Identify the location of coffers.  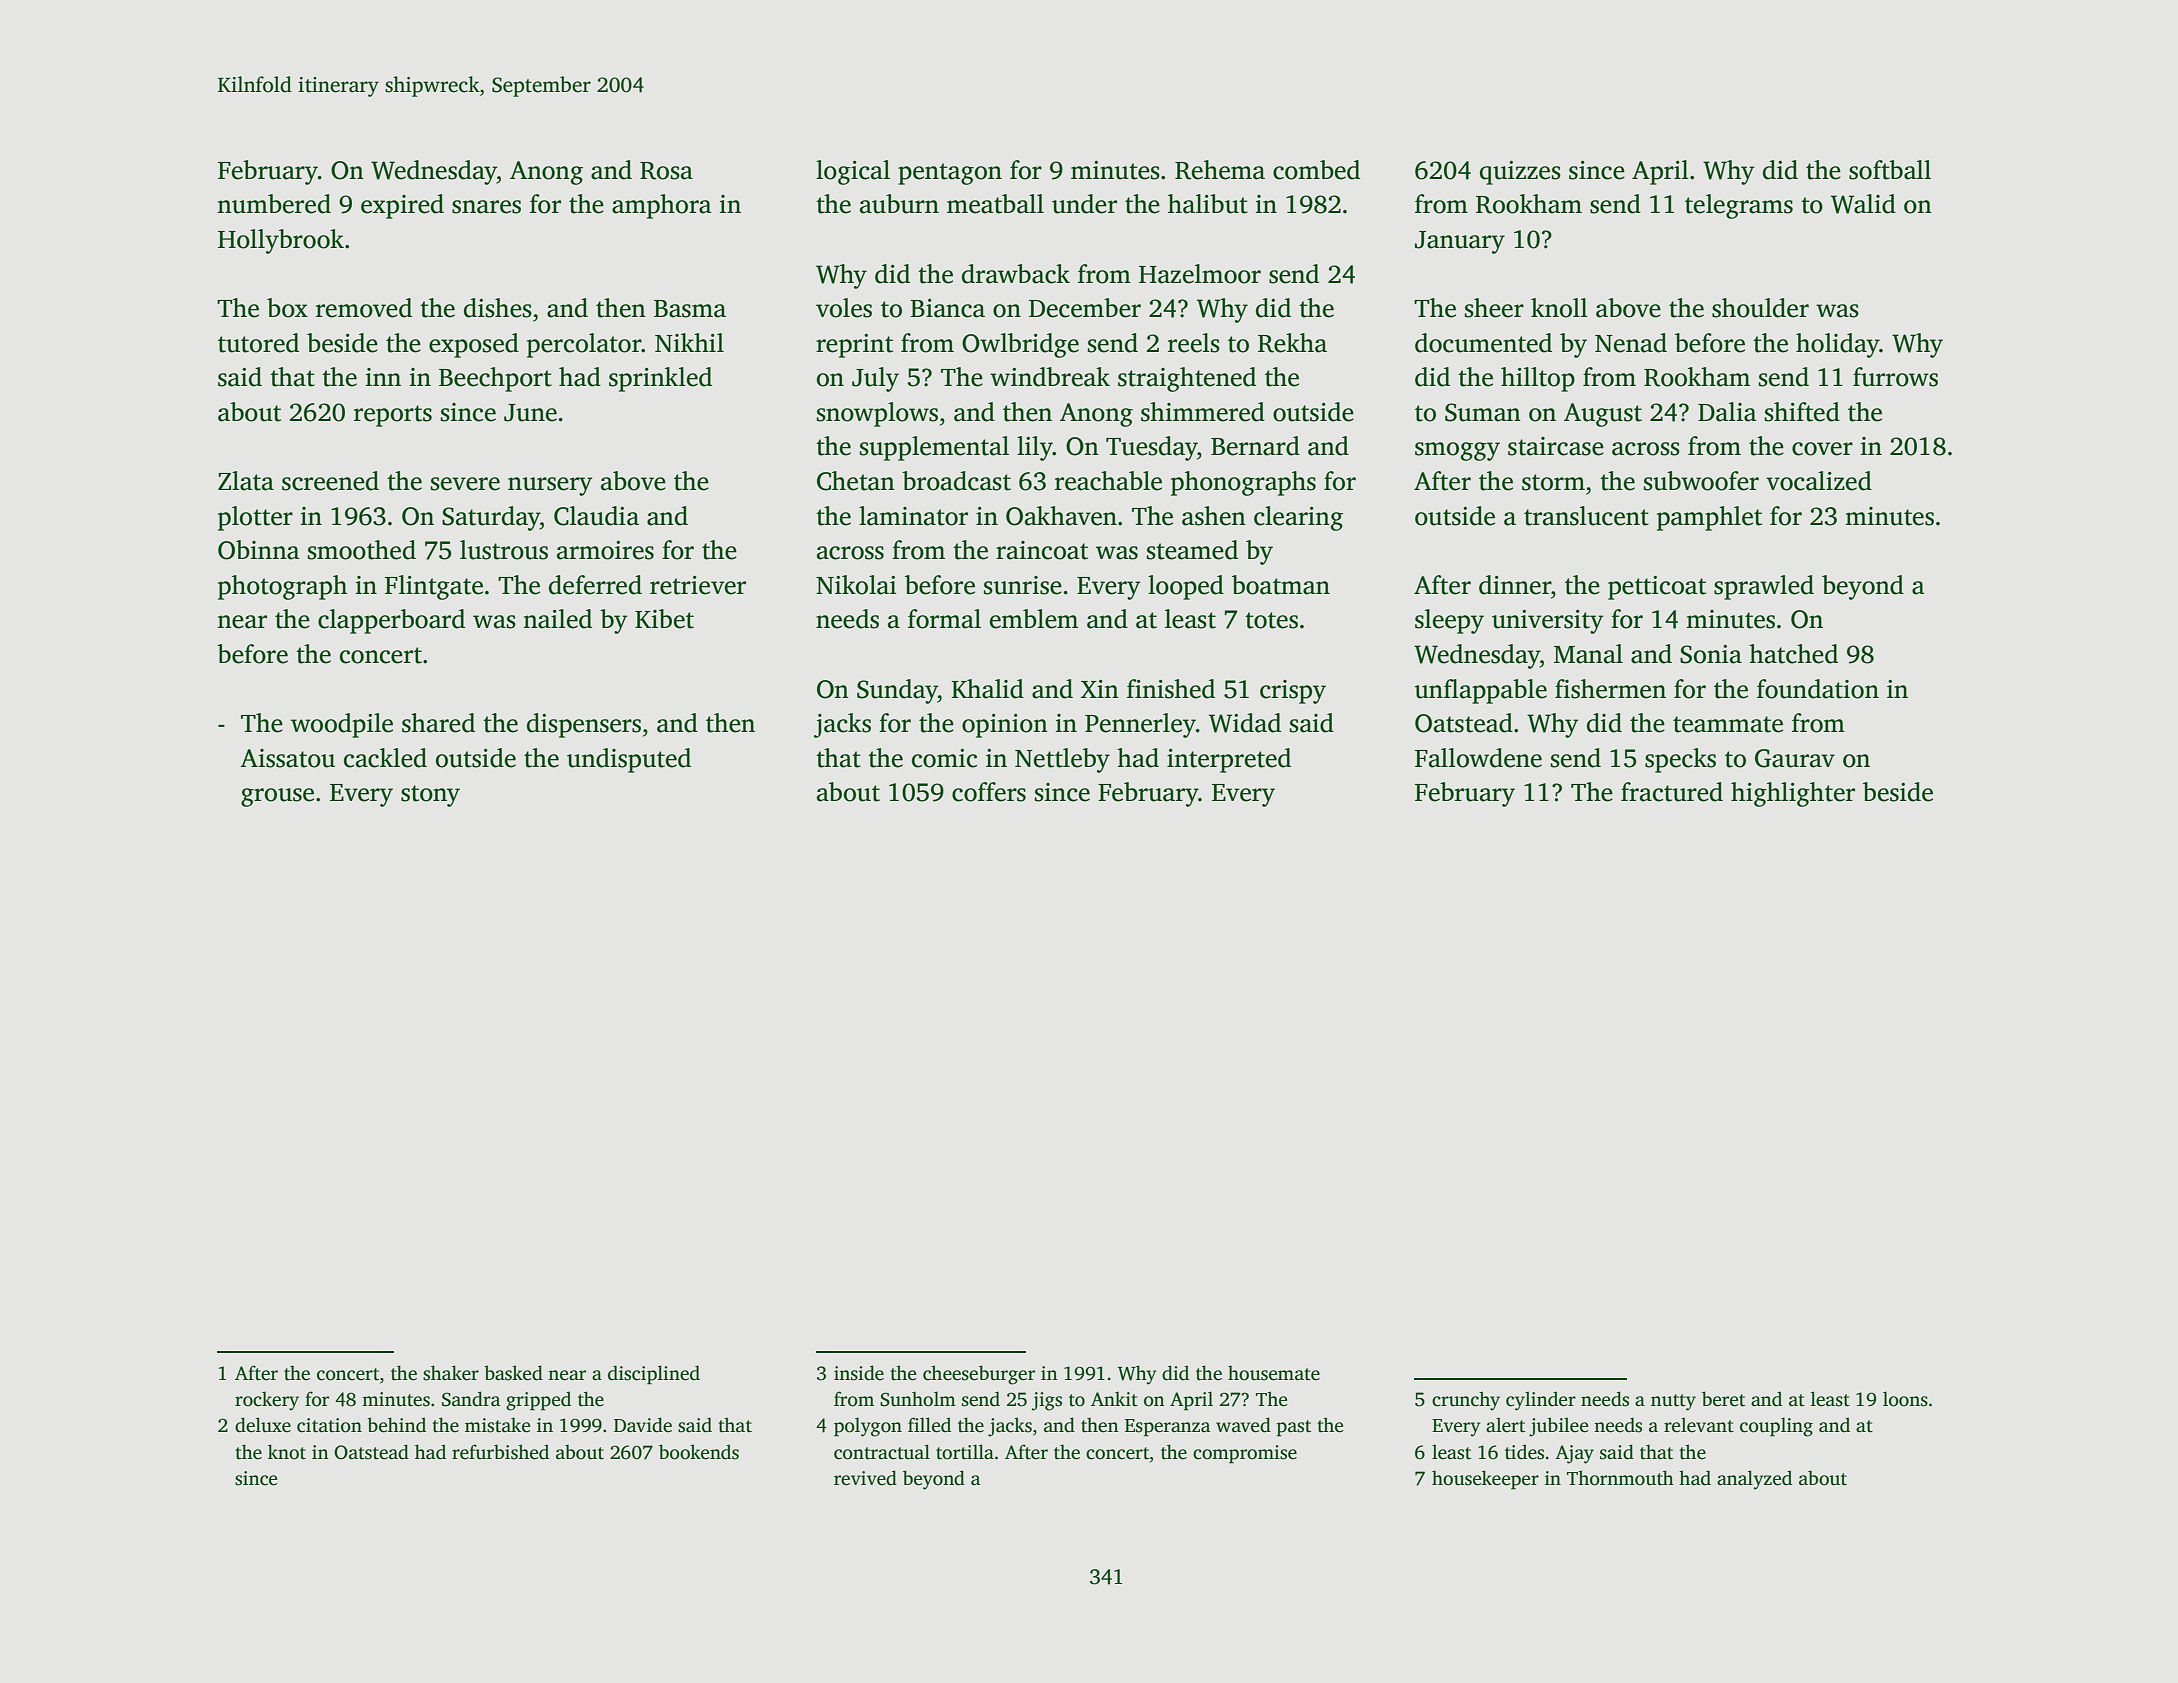
(989, 792).
